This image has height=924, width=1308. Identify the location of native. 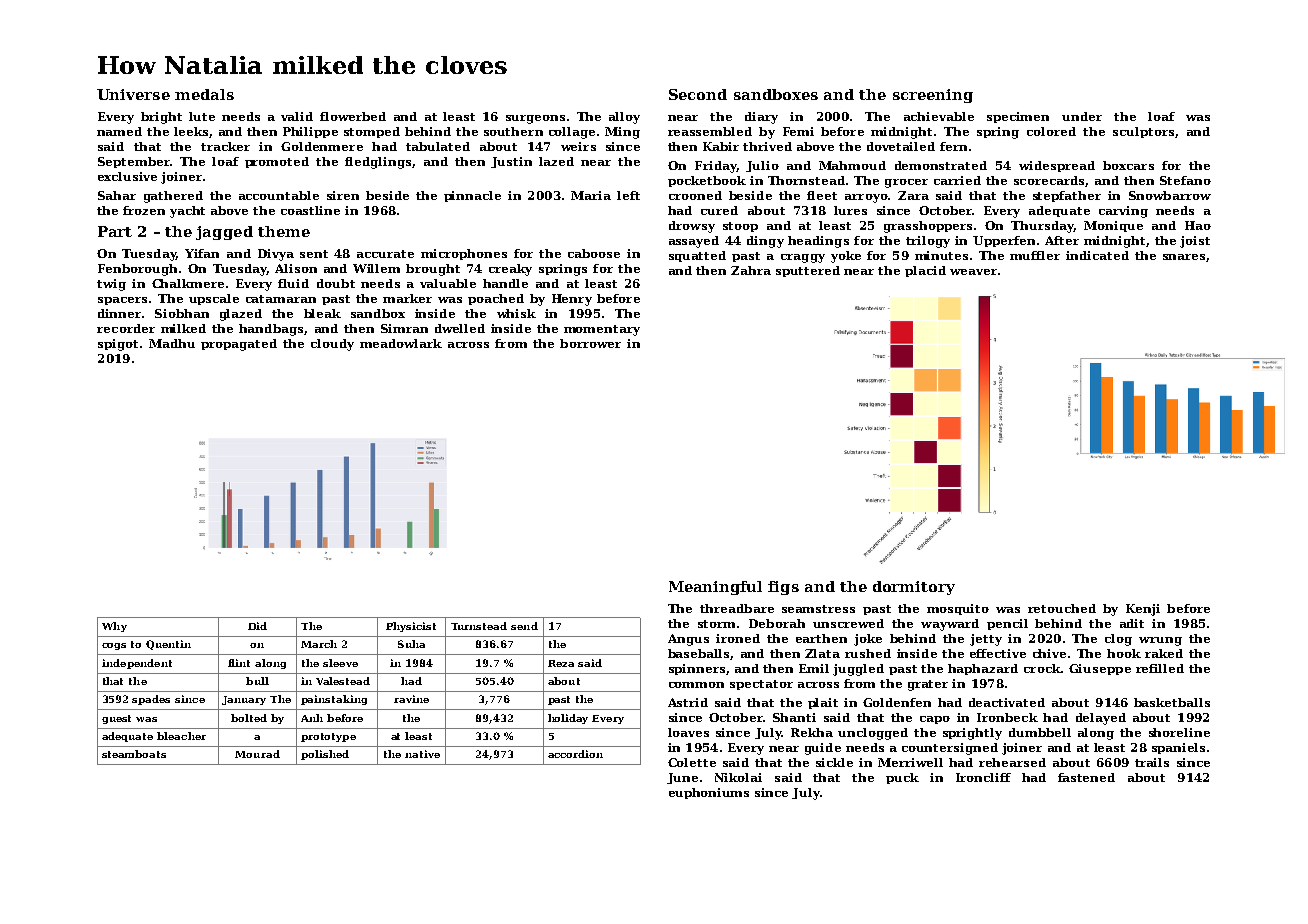
(422, 754).
